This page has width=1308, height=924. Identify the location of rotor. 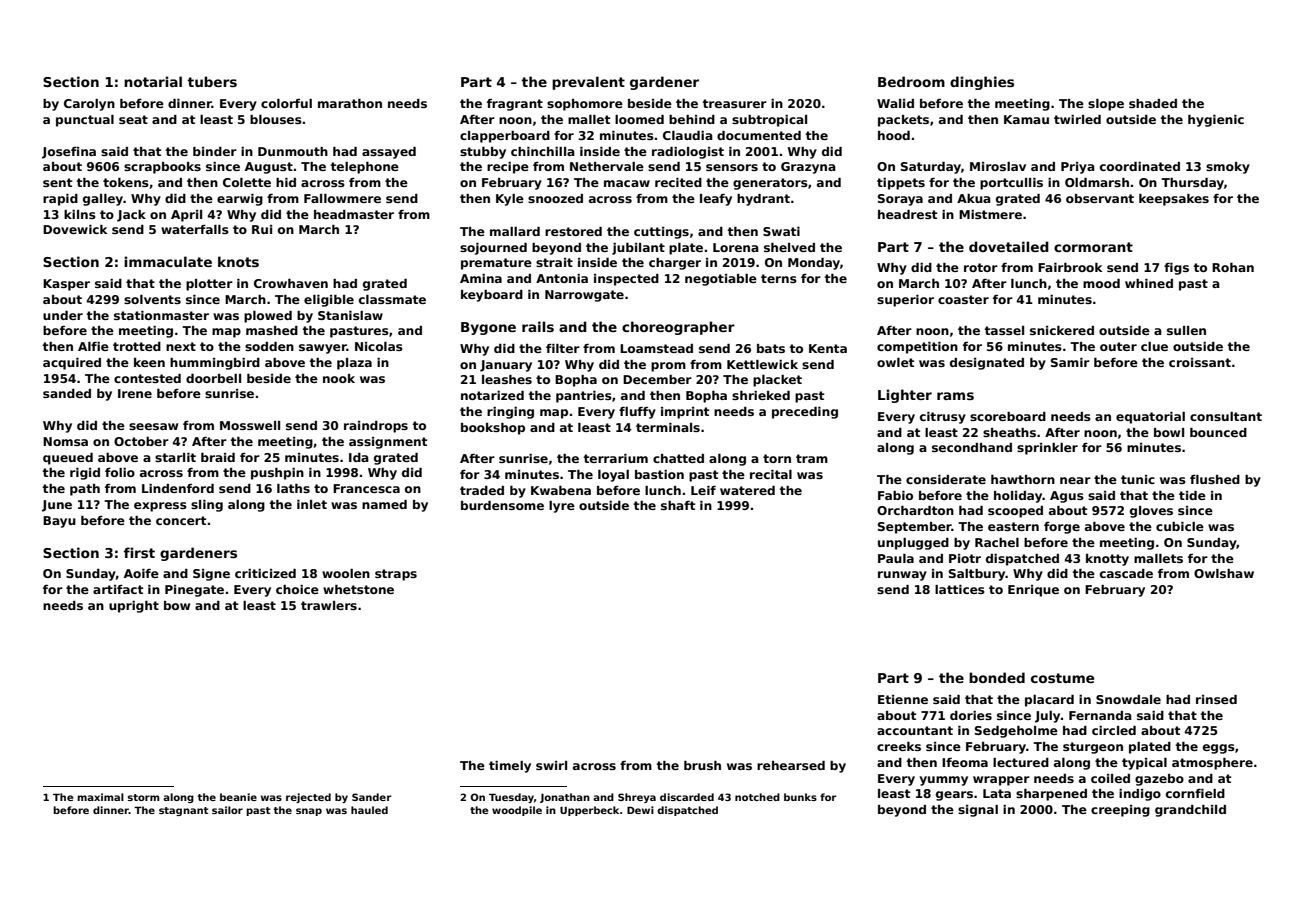
(981, 267).
